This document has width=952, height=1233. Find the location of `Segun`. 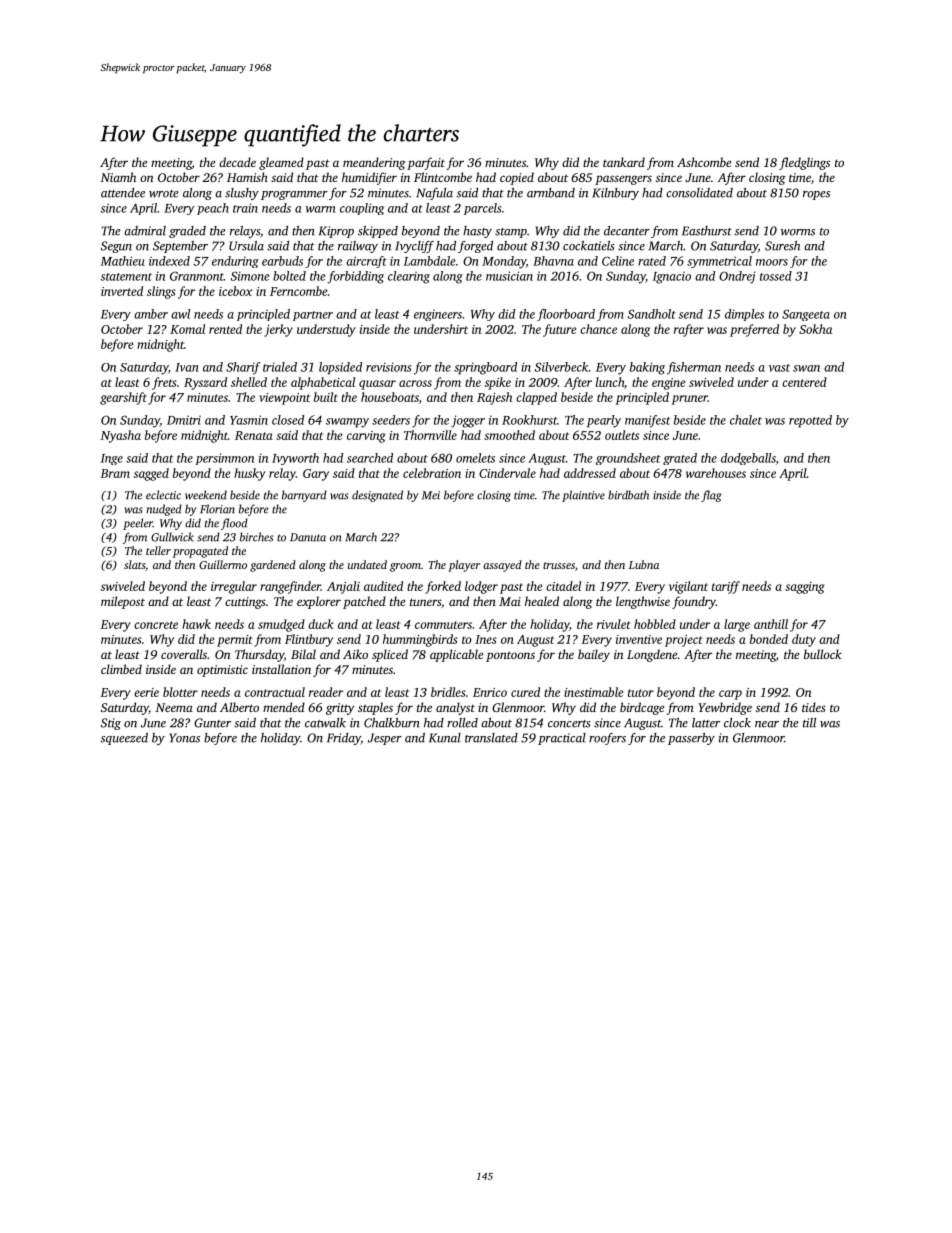

Segun is located at coordinates (116, 247).
